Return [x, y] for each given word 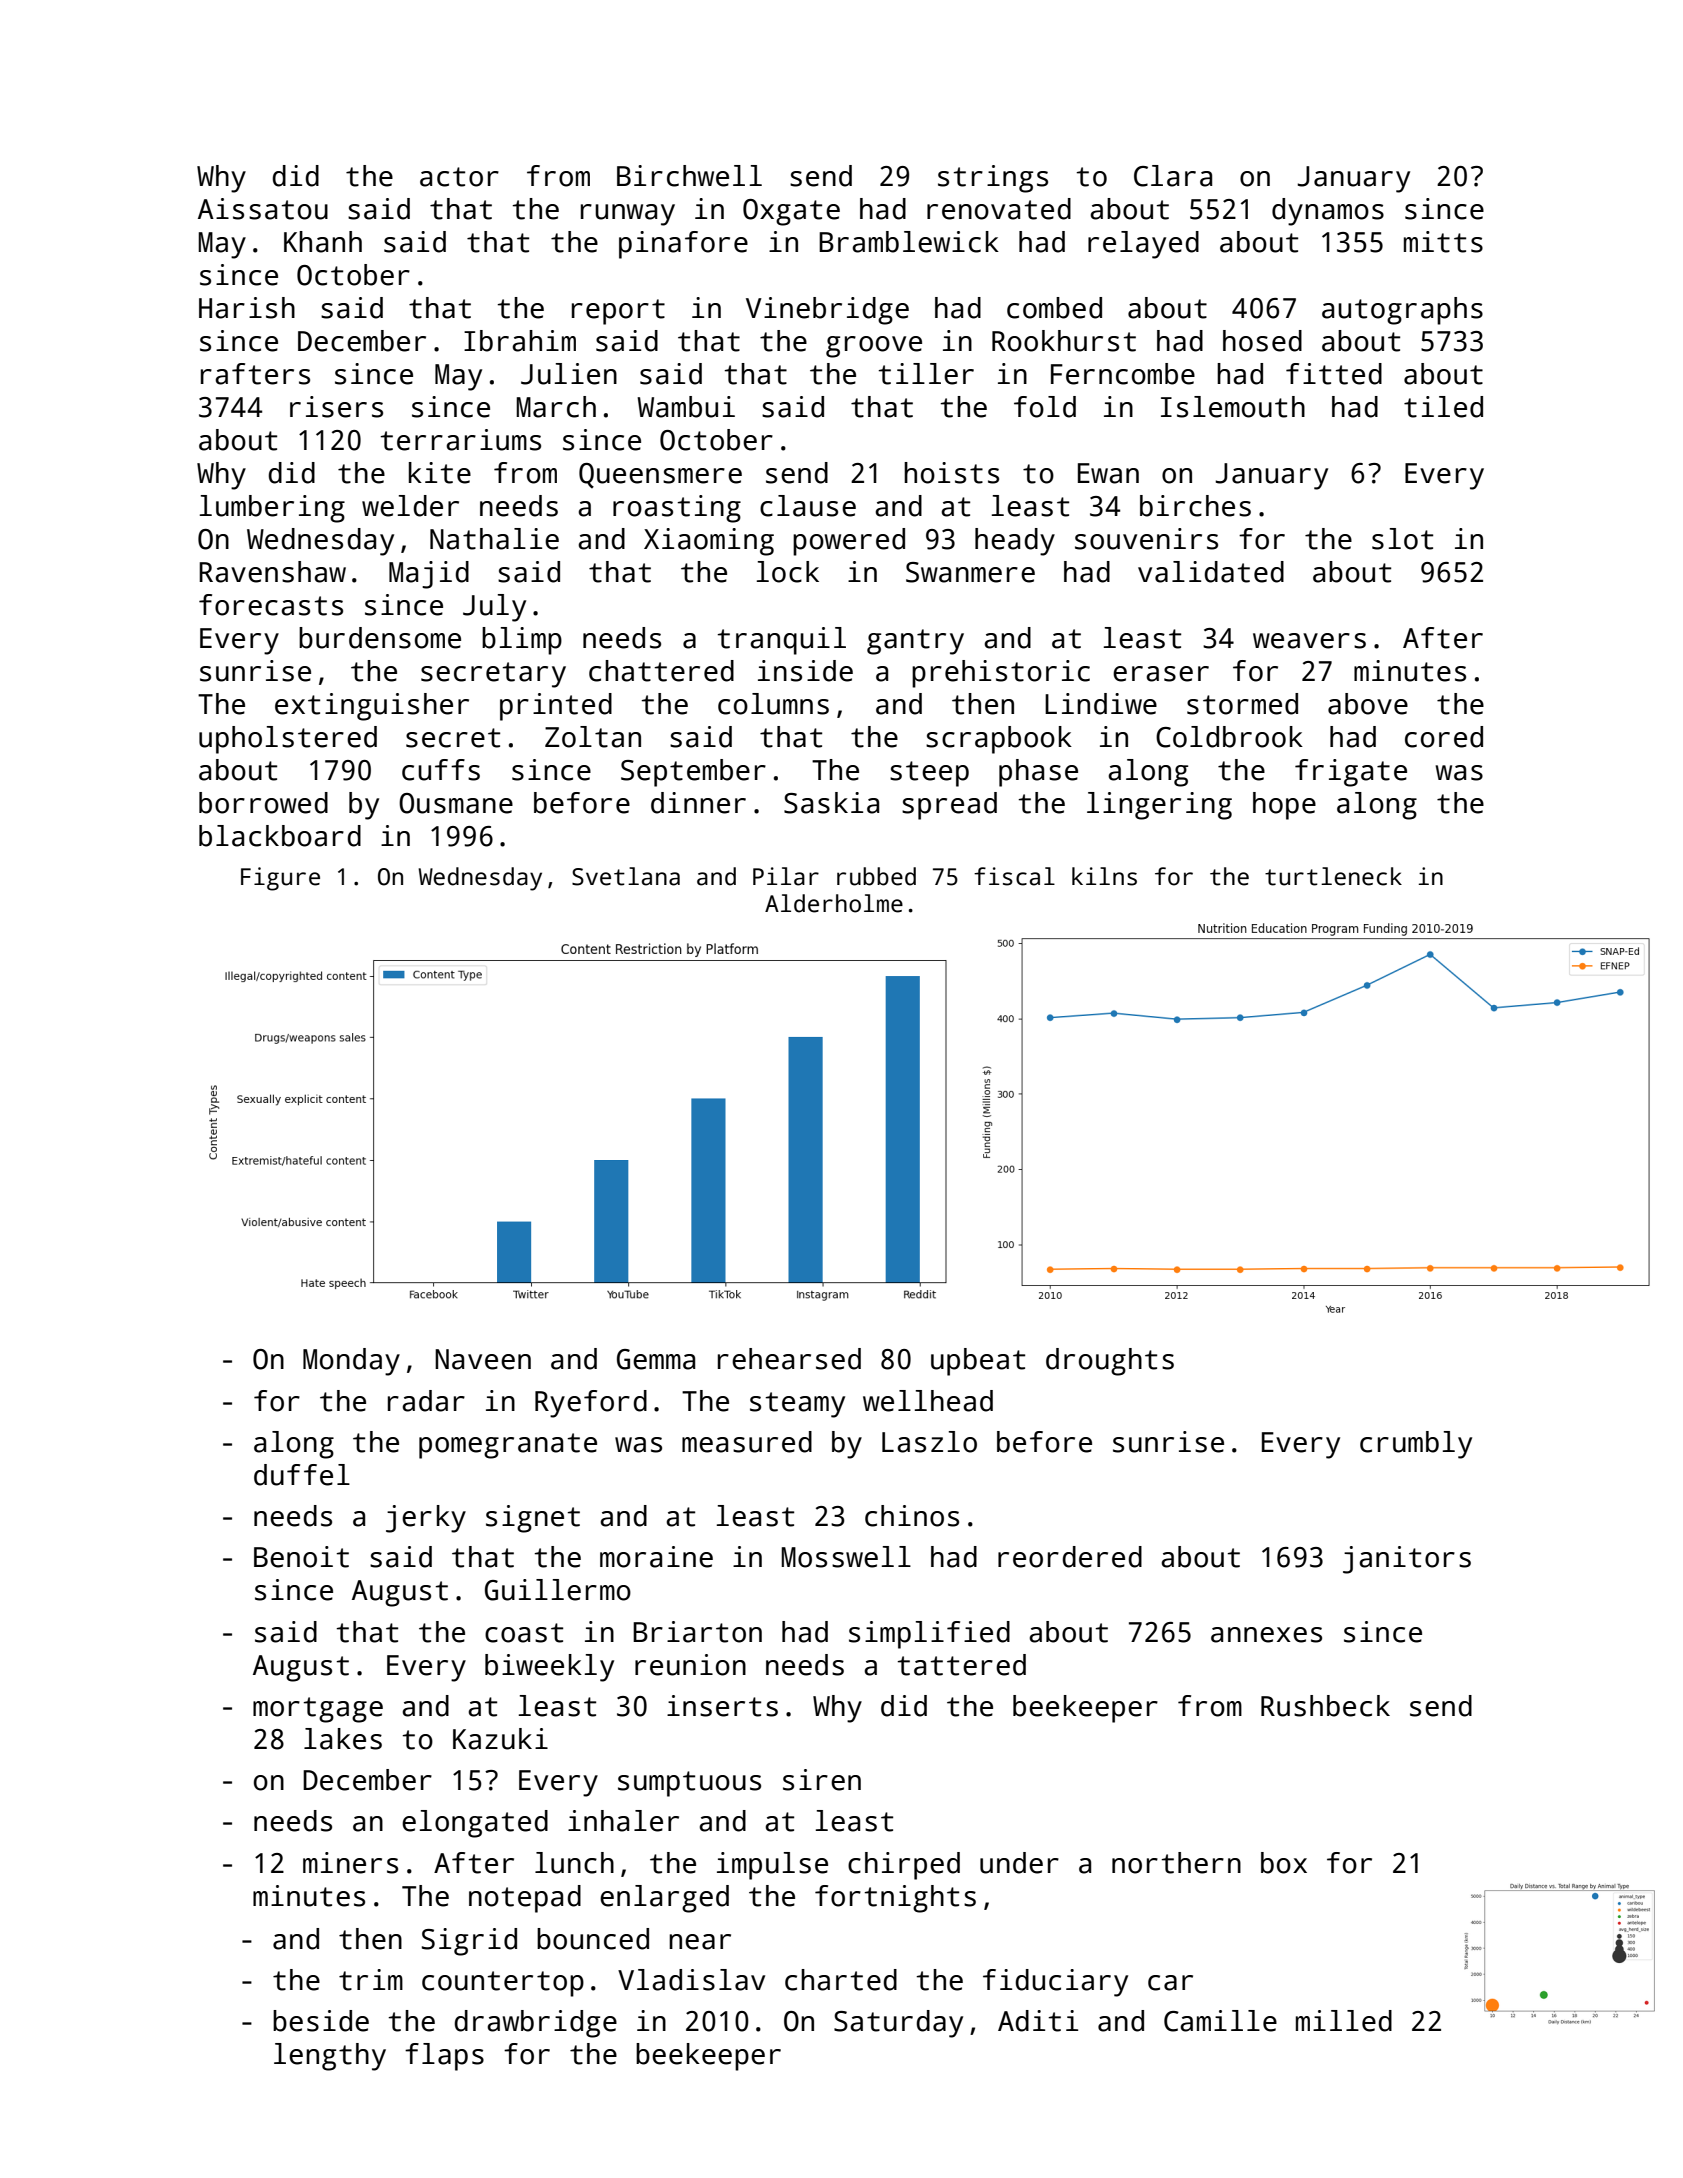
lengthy [330, 2057]
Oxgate [791, 212]
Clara [1173, 176]
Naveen [483, 1359]
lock [788, 572]
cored [1444, 737]
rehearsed [789, 1359]
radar [426, 1401]
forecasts [271, 605]
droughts [1110, 1362]
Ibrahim [520, 341]
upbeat [978, 1362]
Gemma [656, 1359]
